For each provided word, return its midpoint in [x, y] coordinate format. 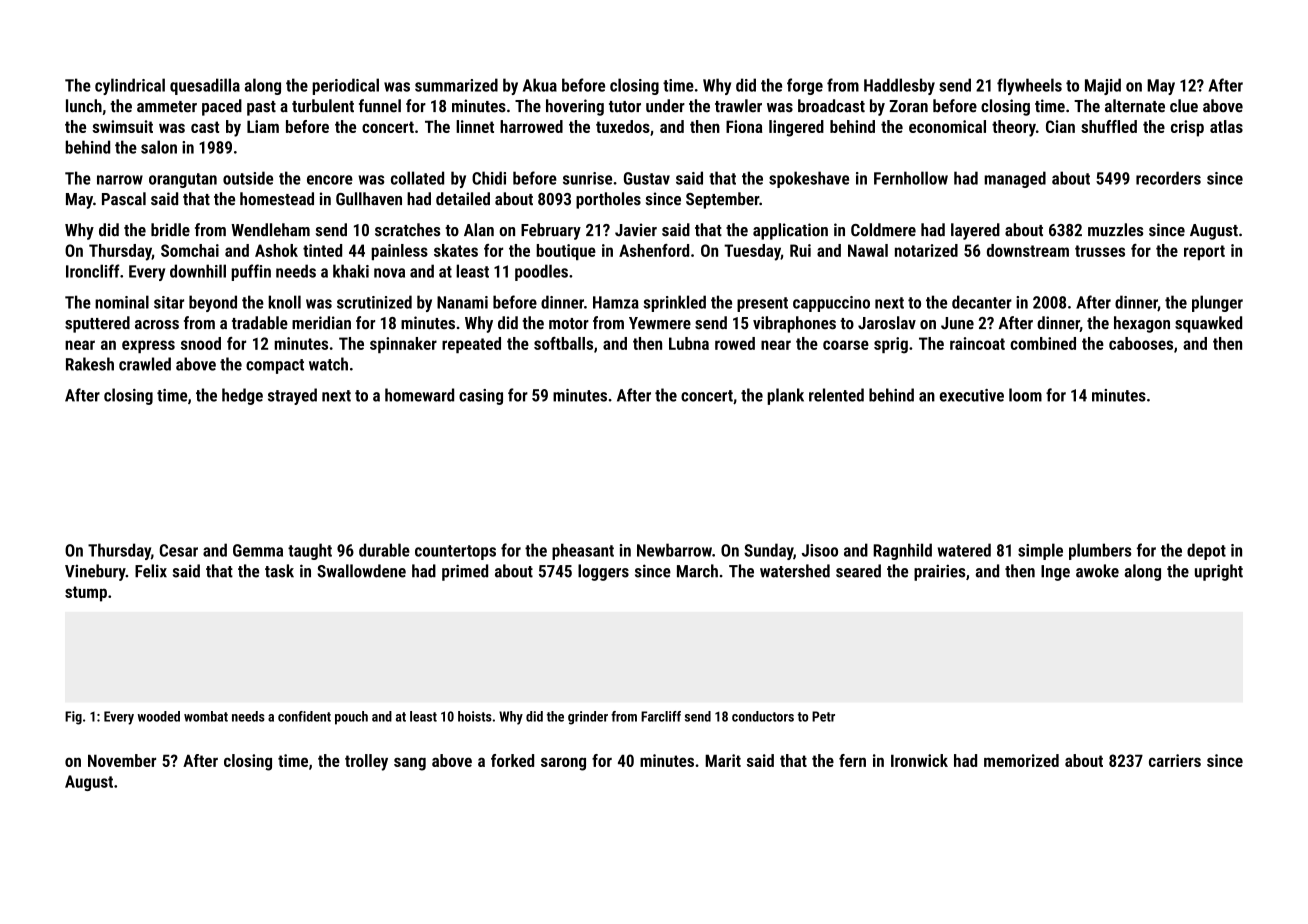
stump [86, 594]
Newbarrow [674, 550]
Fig [73, 718]
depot [1206, 551]
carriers [1175, 760]
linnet [475, 126]
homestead [277, 199]
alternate [1135, 106]
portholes [608, 200]
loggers [603, 572]
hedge [242, 396]
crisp [1187, 128]
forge [805, 86]
